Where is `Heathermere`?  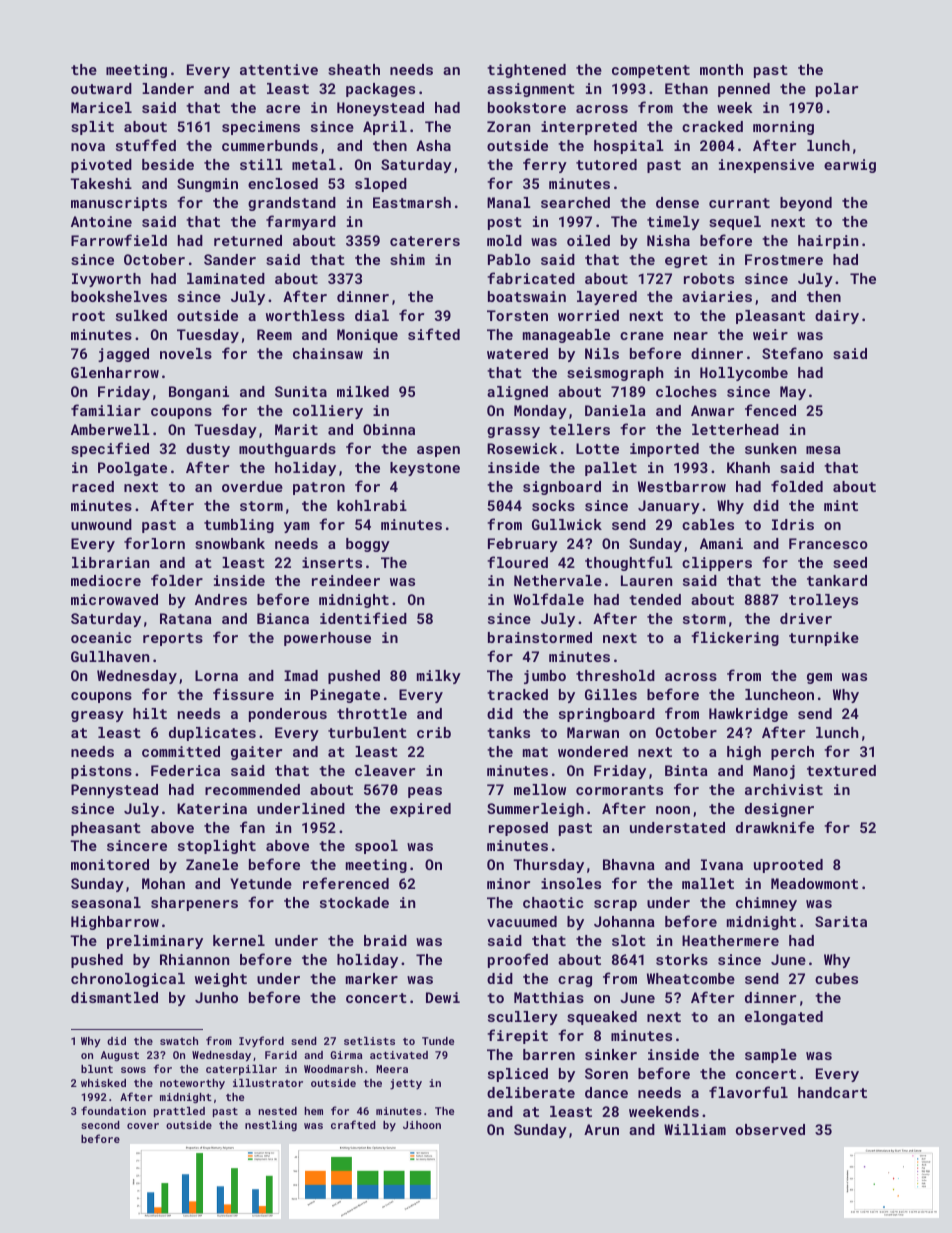
Heathermere is located at coordinates (730, 940).
